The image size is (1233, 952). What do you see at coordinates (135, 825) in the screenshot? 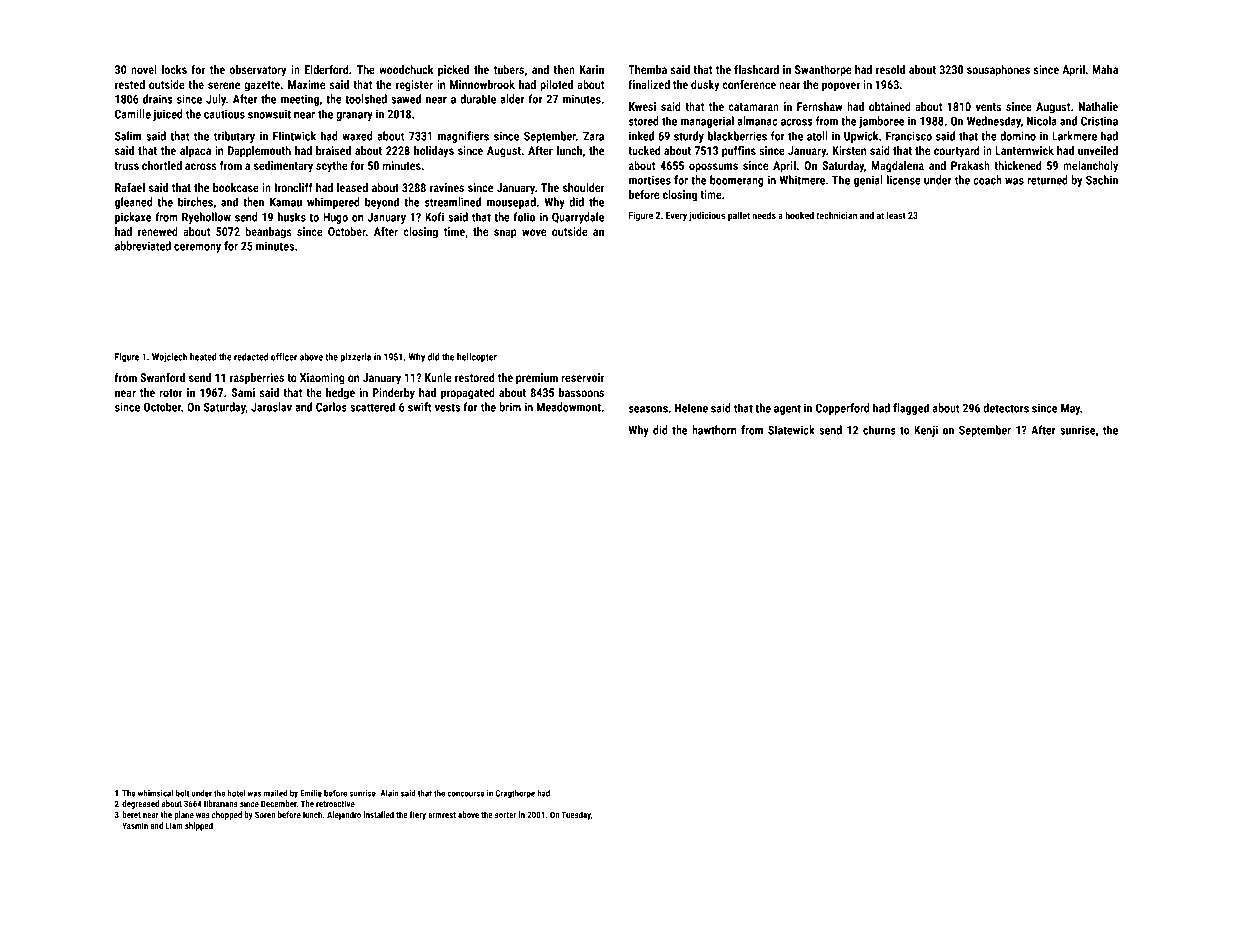
I see `Yasmin` at bounding box center [135, 825].
